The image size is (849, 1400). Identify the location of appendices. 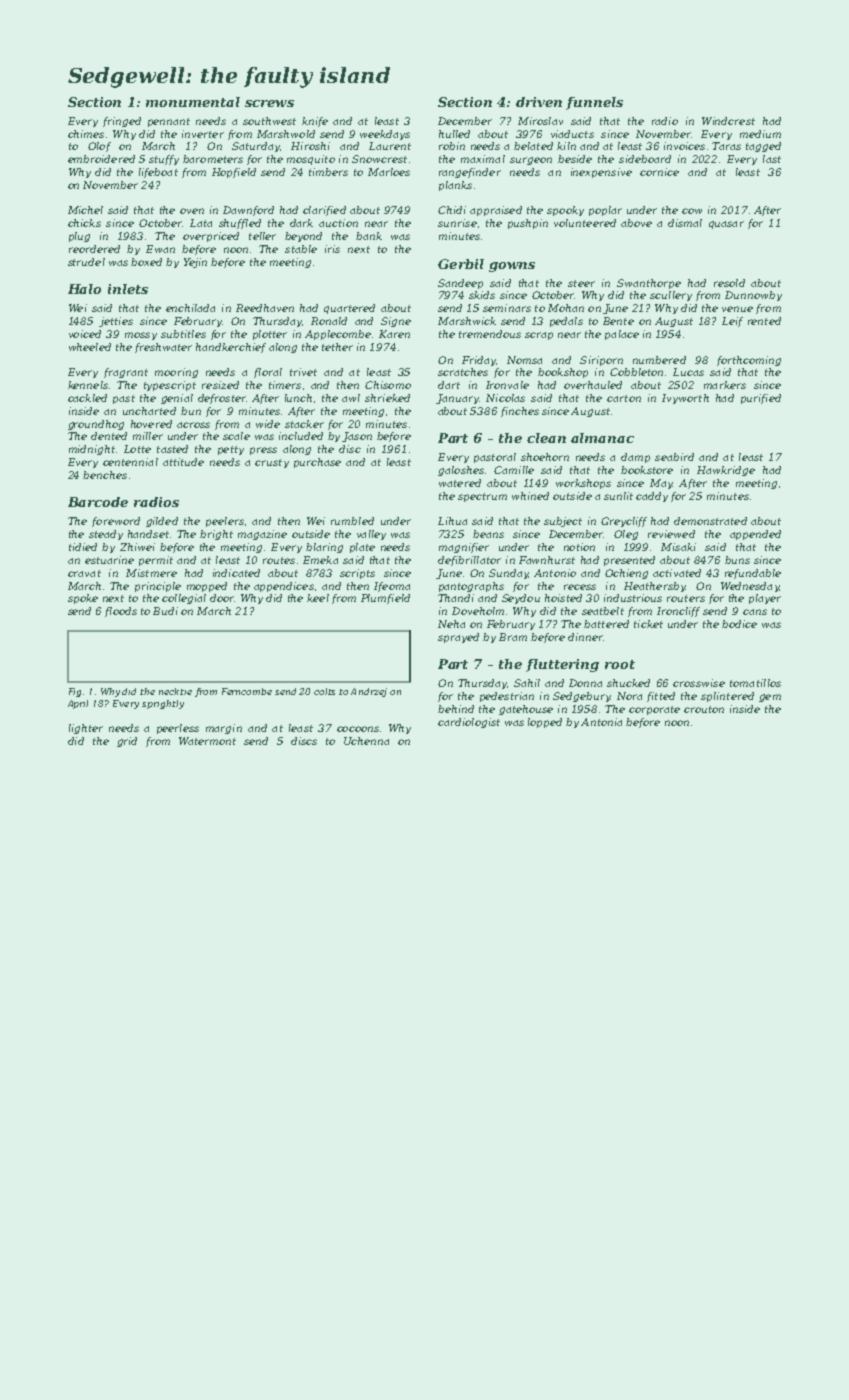
(284, 587).
